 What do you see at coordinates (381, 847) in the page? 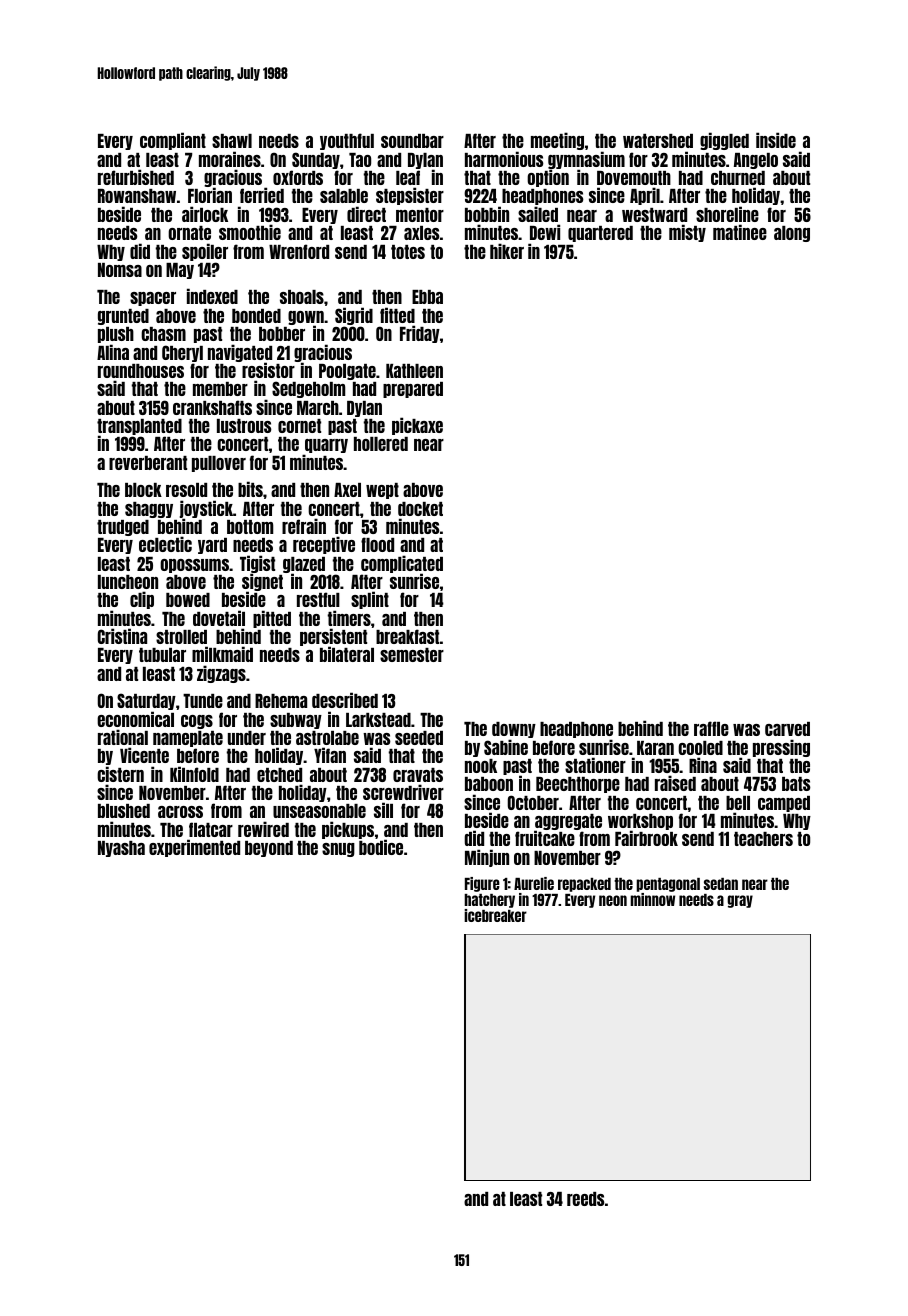
I see `bodice` at bounding box center [381, 847].
